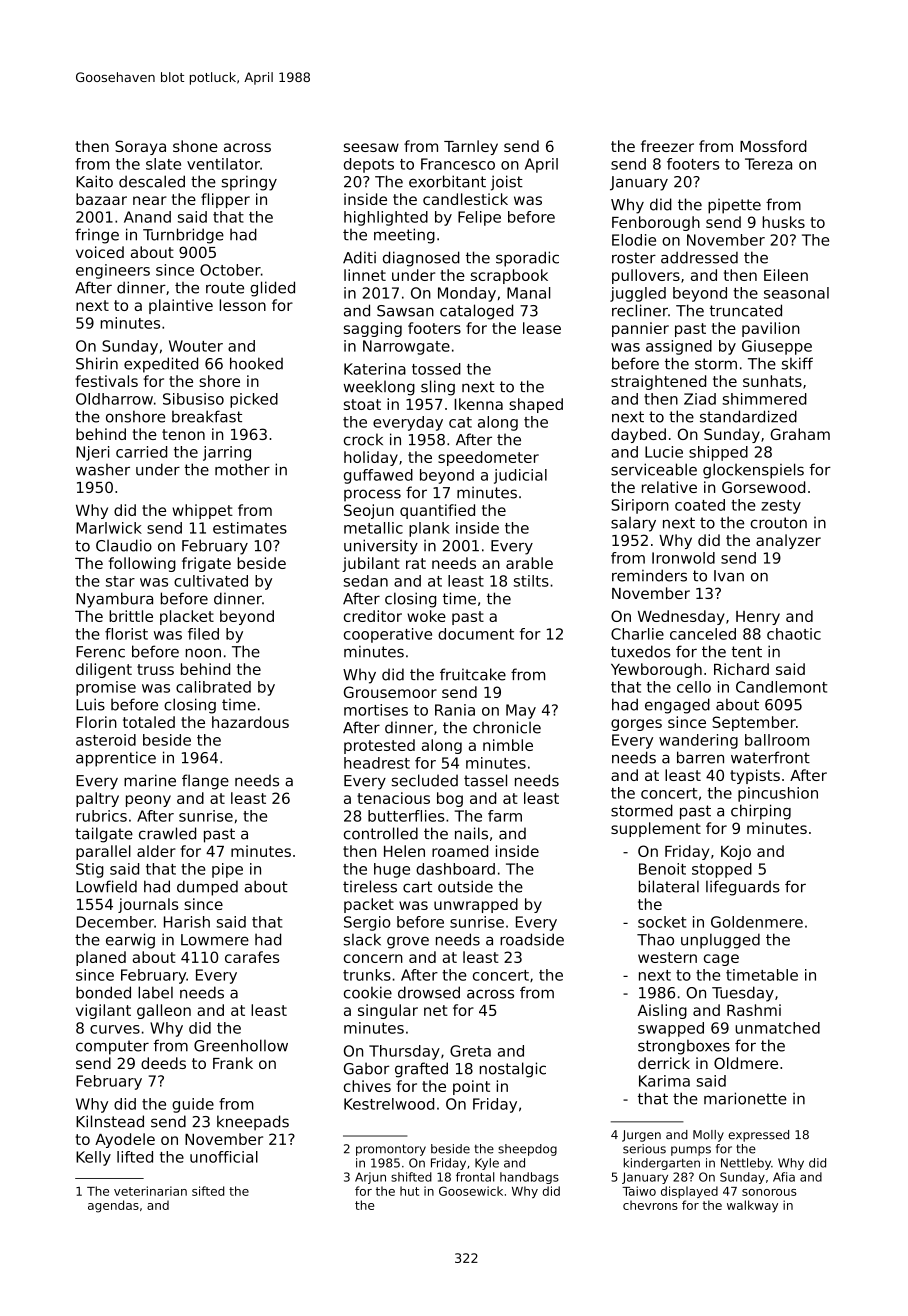  I want to click on springy, so click(249, 183).
